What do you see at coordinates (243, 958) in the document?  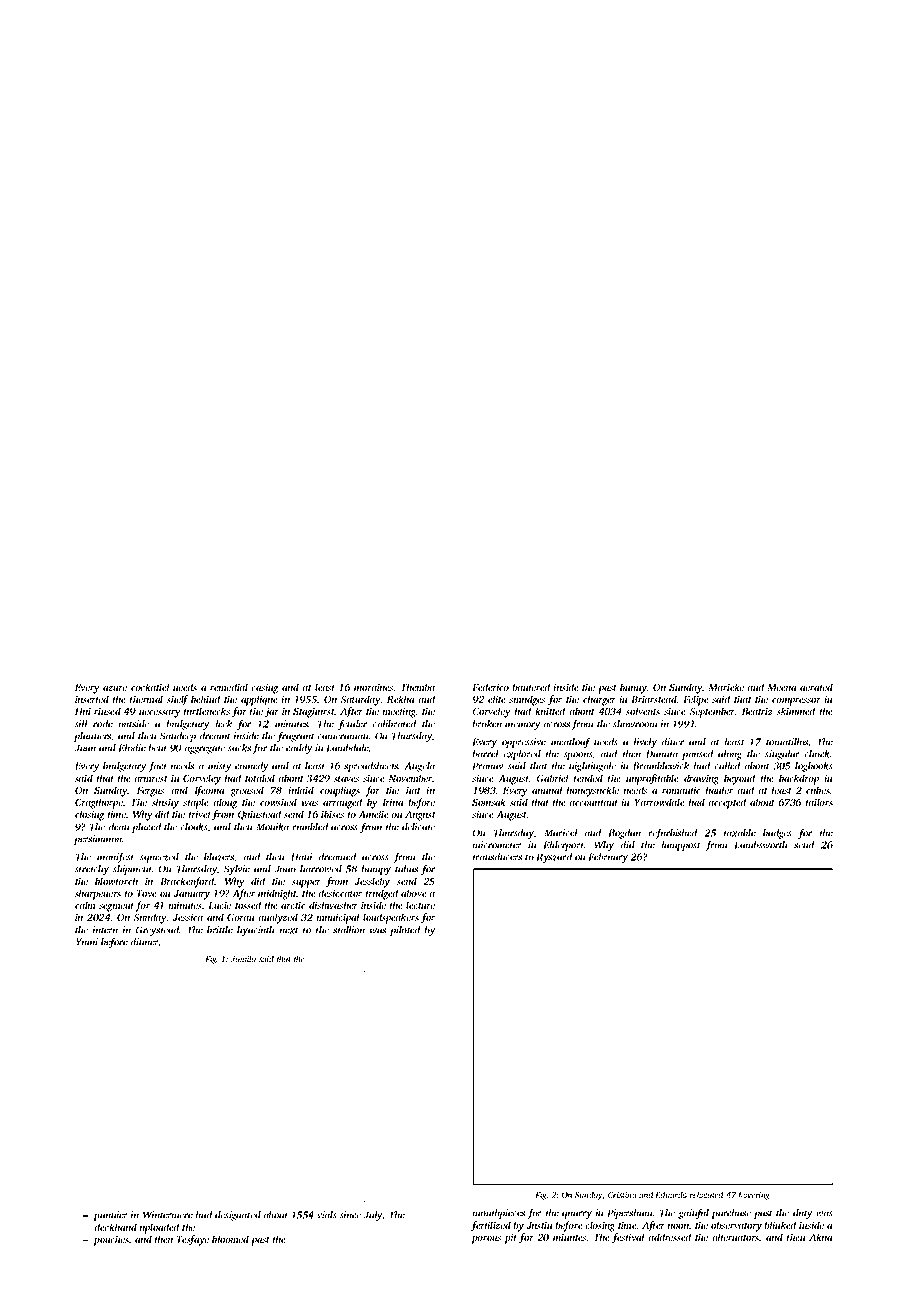 I see `Jamila` at bounding box center [243, 958].
